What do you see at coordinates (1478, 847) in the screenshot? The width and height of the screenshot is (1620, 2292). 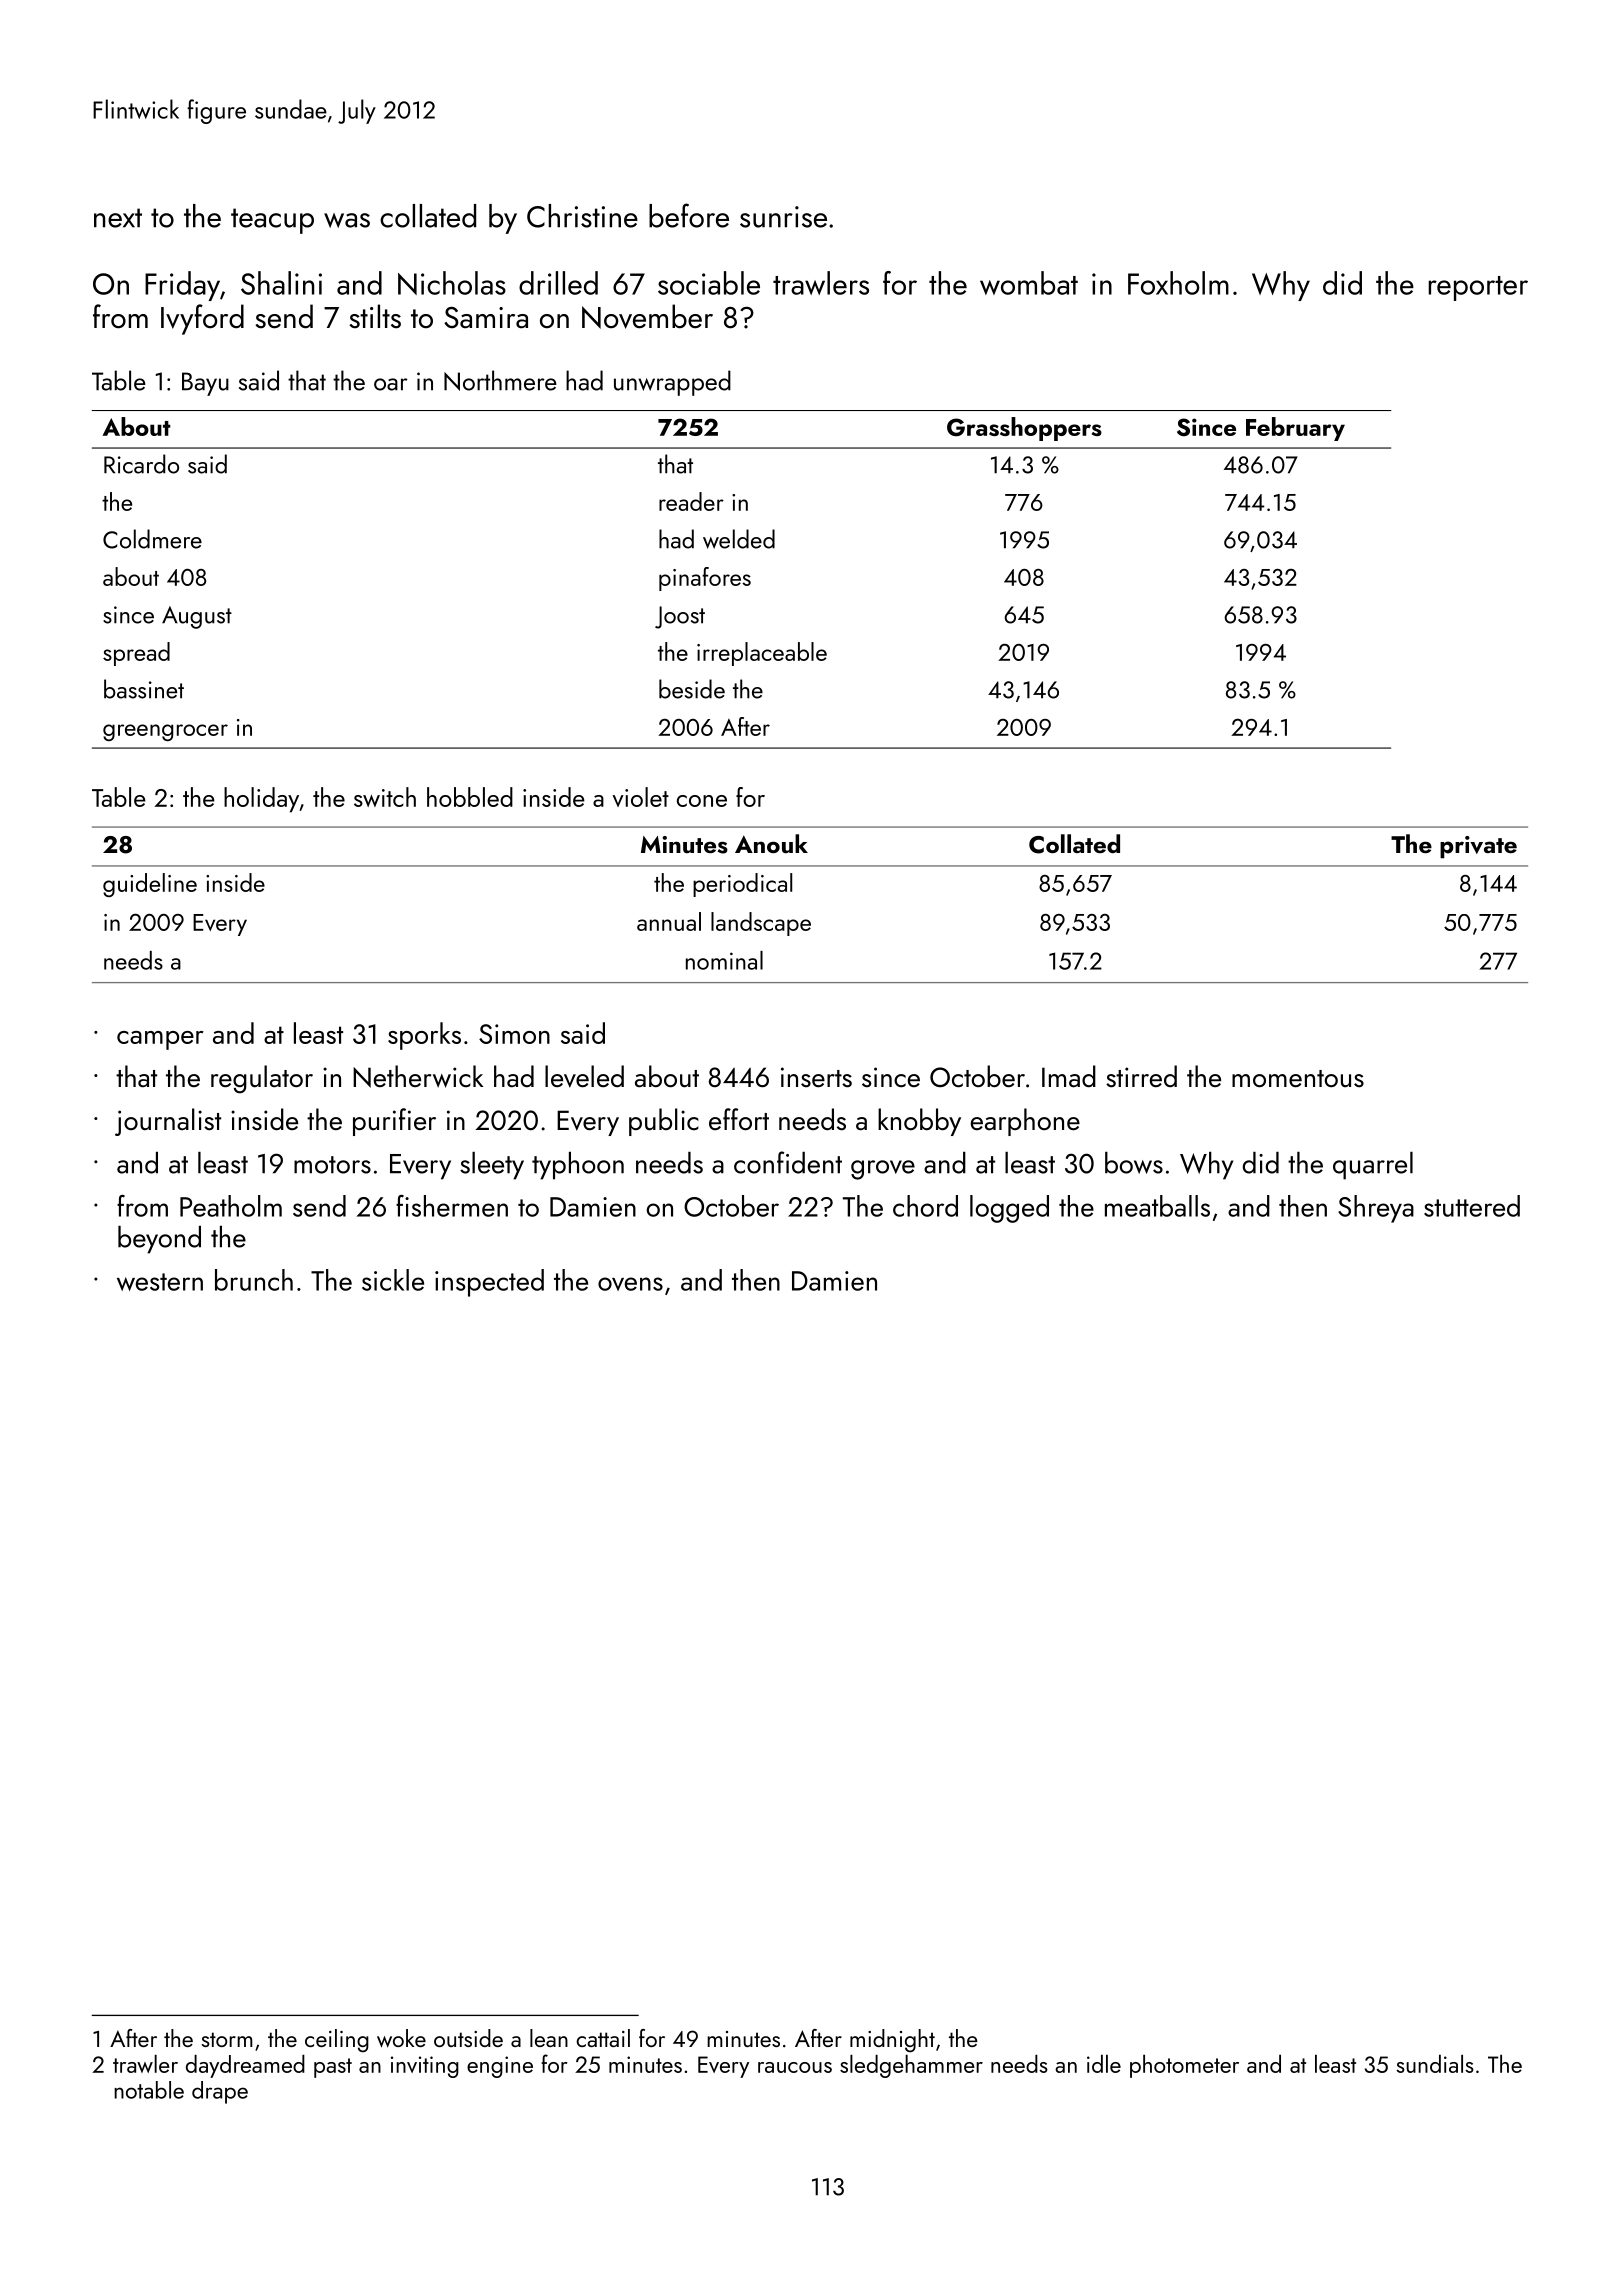 I see `private` at bounding box center [1478, 847].
